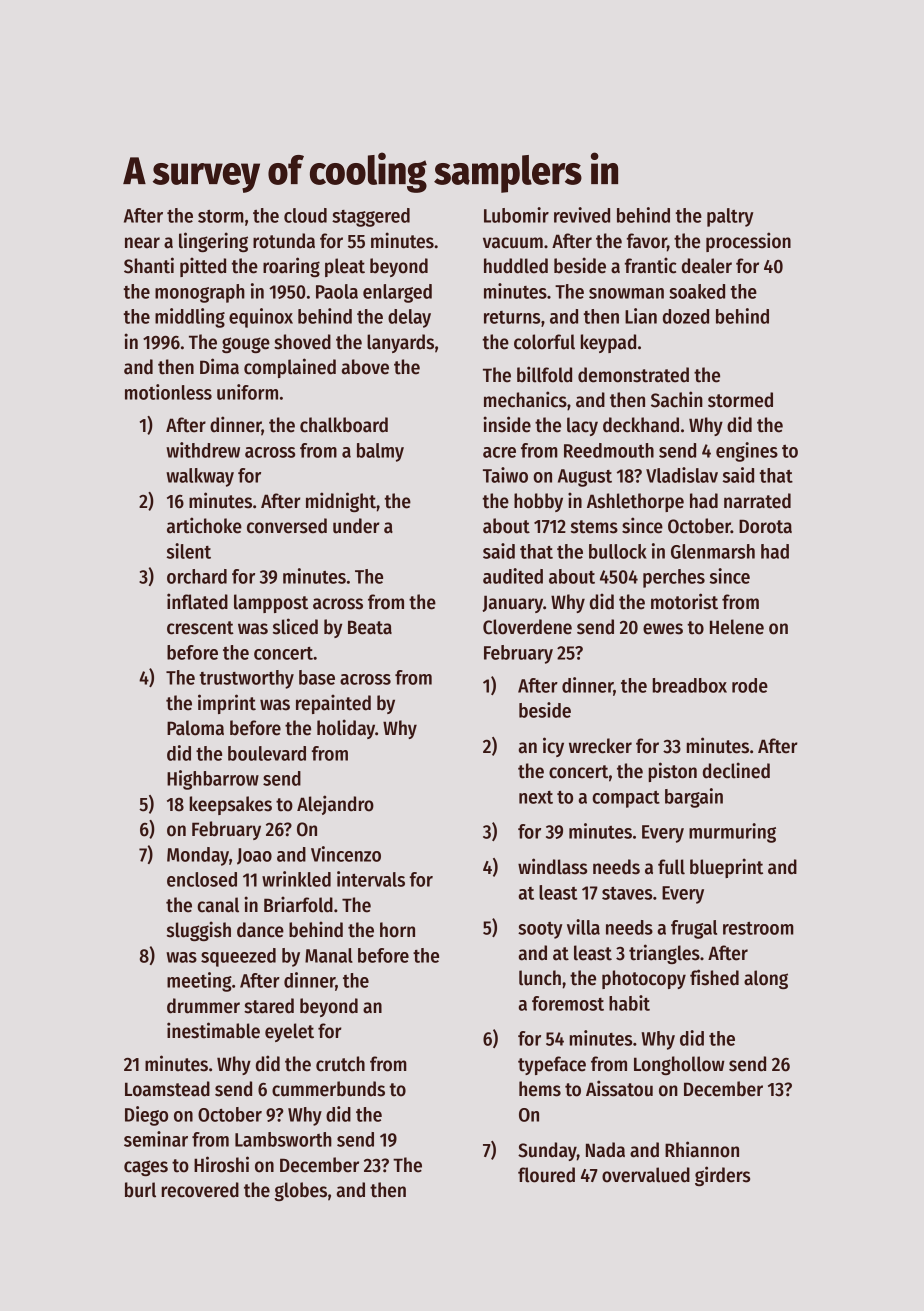 This image has width=924, height=1311. Describe the element at coordinates (516, 215) in the image. I see `Lubomir` at that location.
